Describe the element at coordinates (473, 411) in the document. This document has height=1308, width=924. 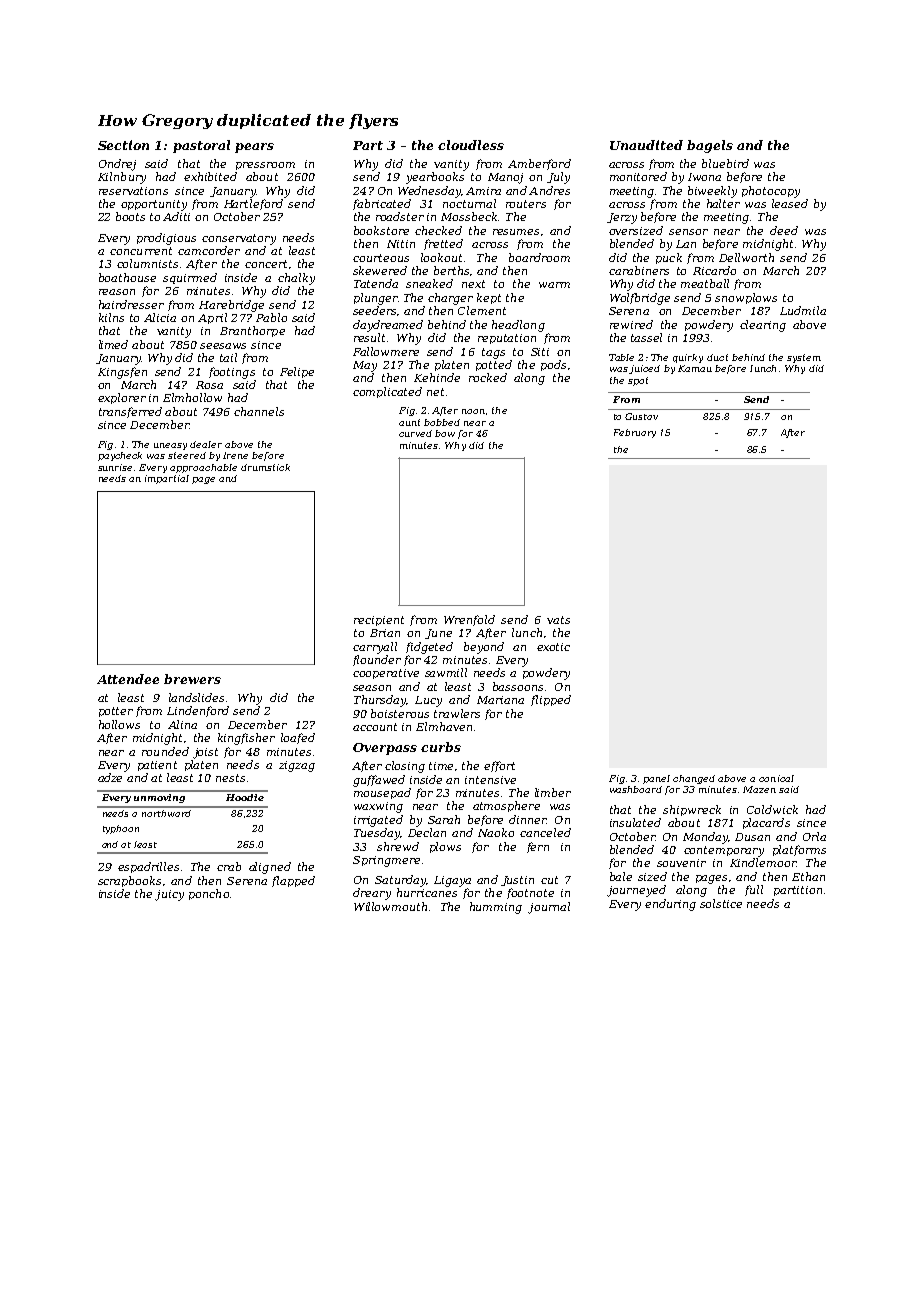
I see `noon` at that location.
